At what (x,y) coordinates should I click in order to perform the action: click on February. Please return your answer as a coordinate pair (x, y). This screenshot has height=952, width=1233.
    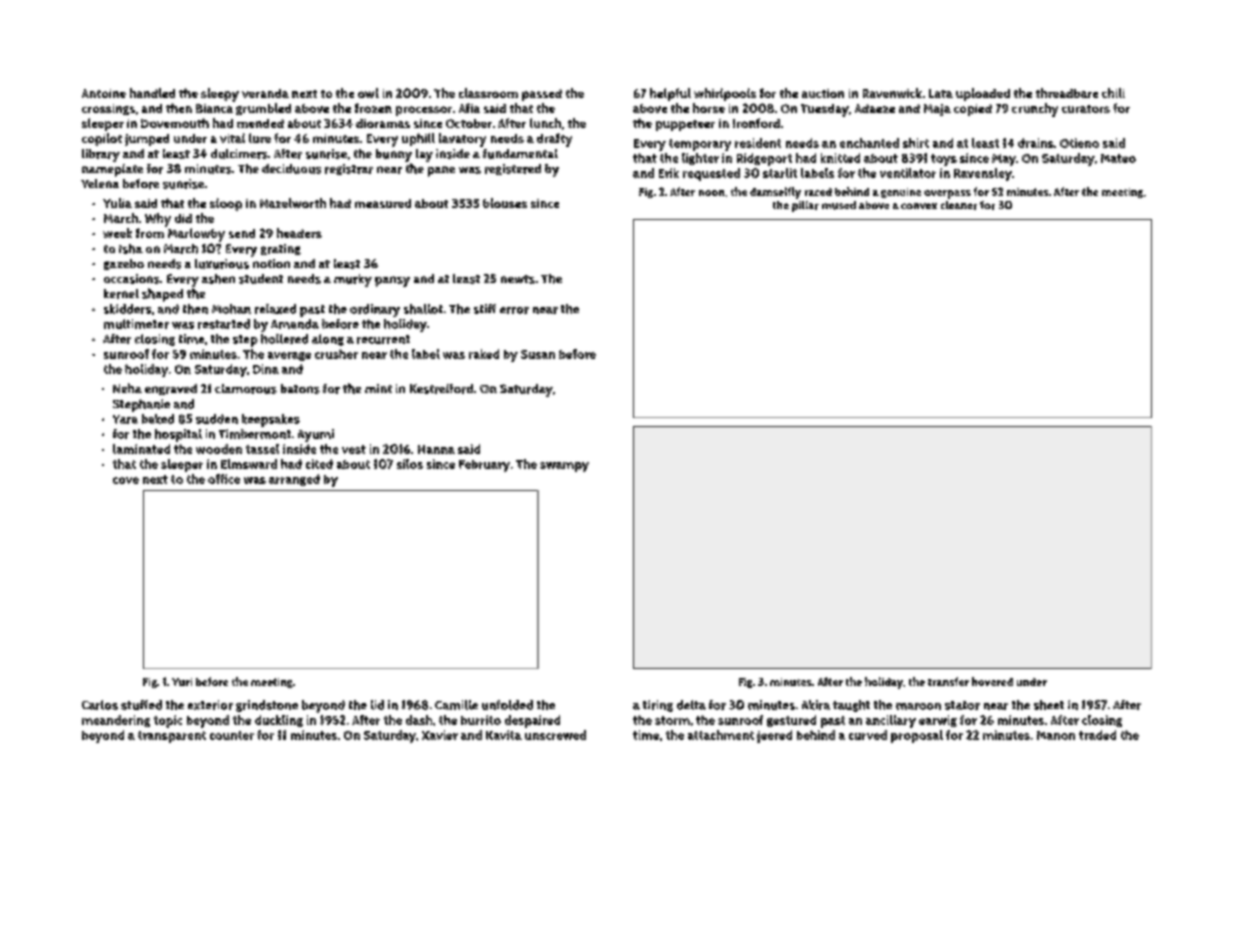
    Looking at the image, I should click on (484, 466).
